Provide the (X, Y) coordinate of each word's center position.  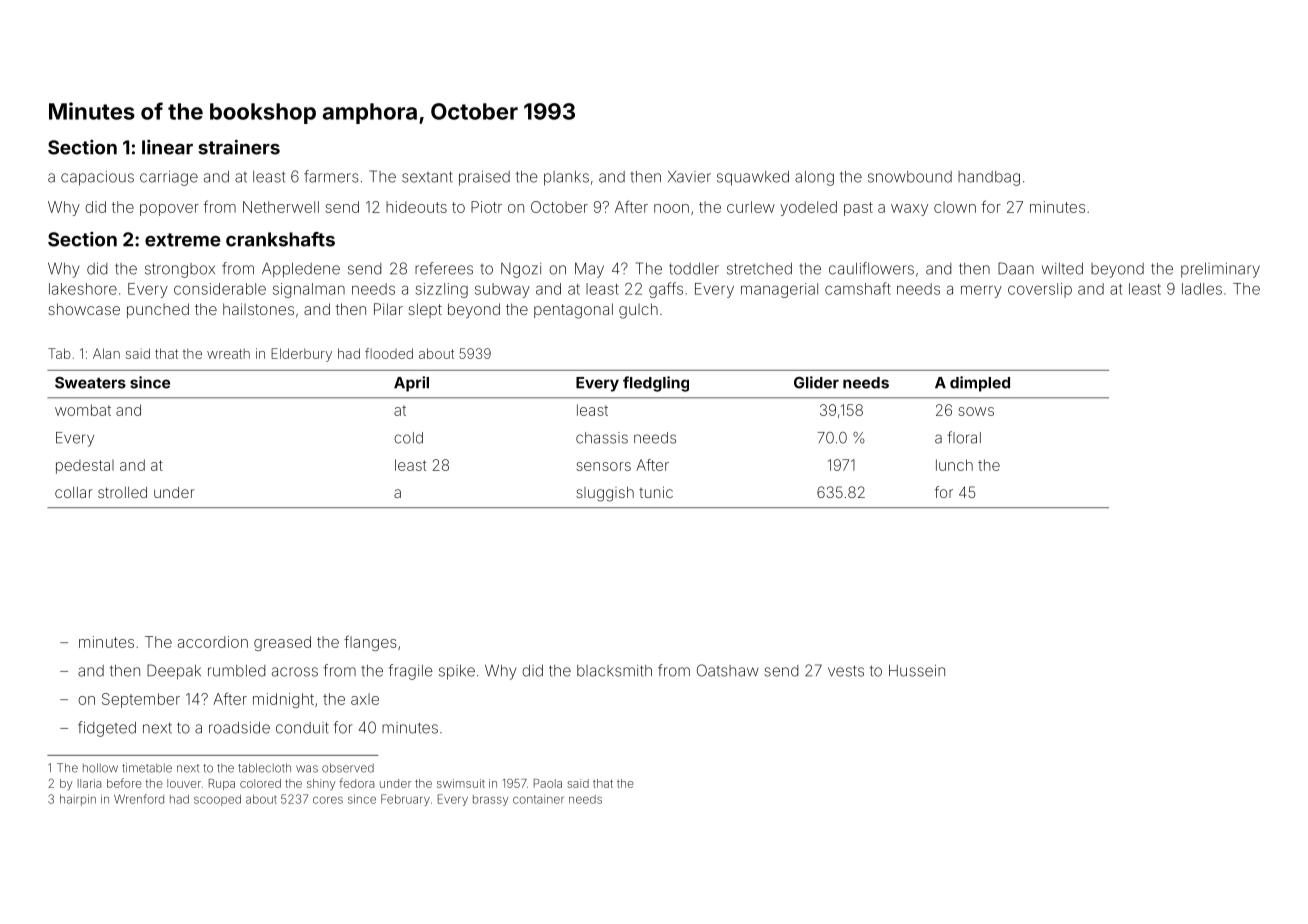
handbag (989, 178)
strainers (239, 147)
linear (167, 147)
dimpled (980, 384)
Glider (816, 382)
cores (328, 800)
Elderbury (301, 355)
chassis (602, 438)
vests (846, 671)
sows (976, 411)
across (295, 672)
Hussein (917, 671)
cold (408, 438)
